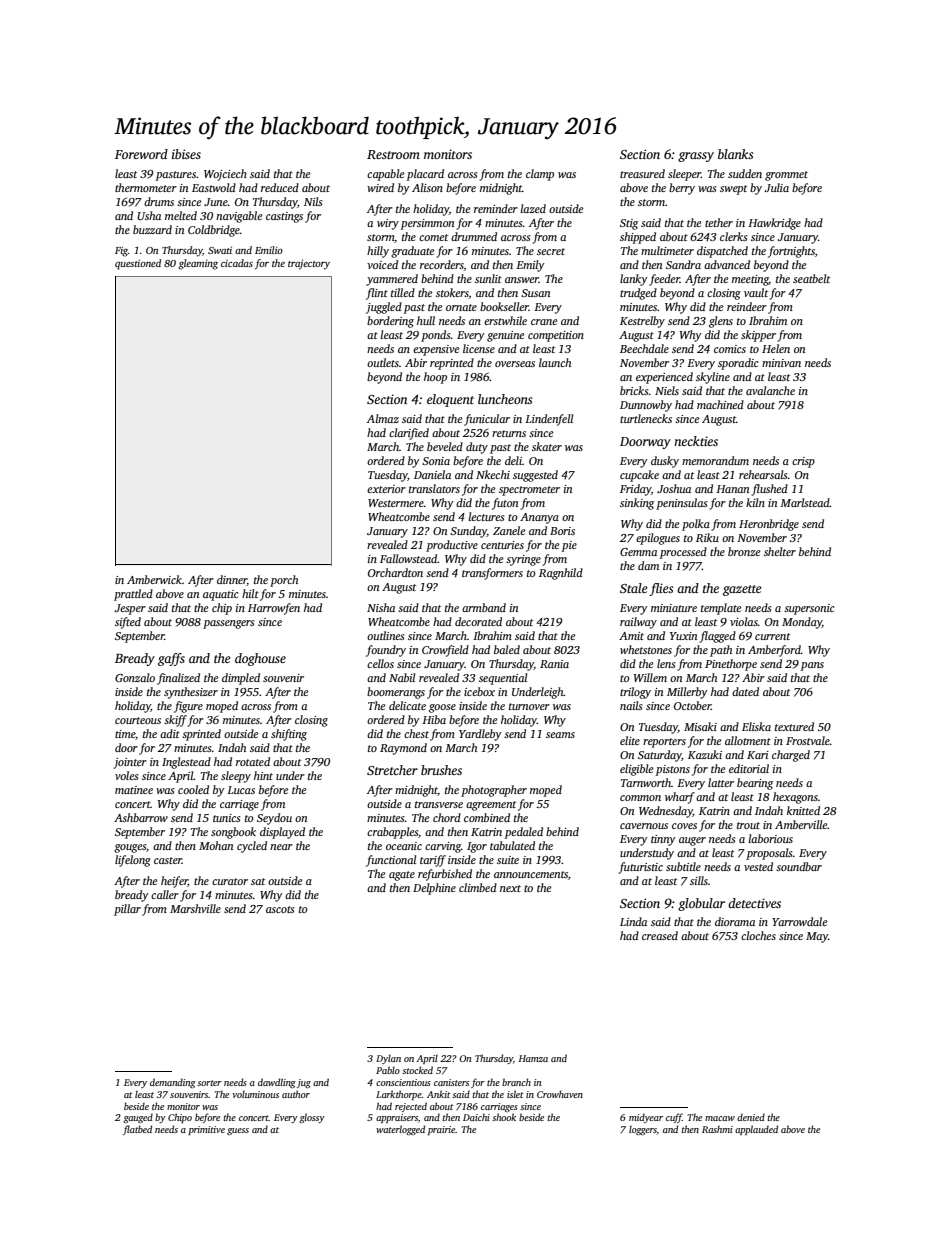 The height and width of the screenshot is (1233, 952). I want to click on climbed, so click(478, 887).
